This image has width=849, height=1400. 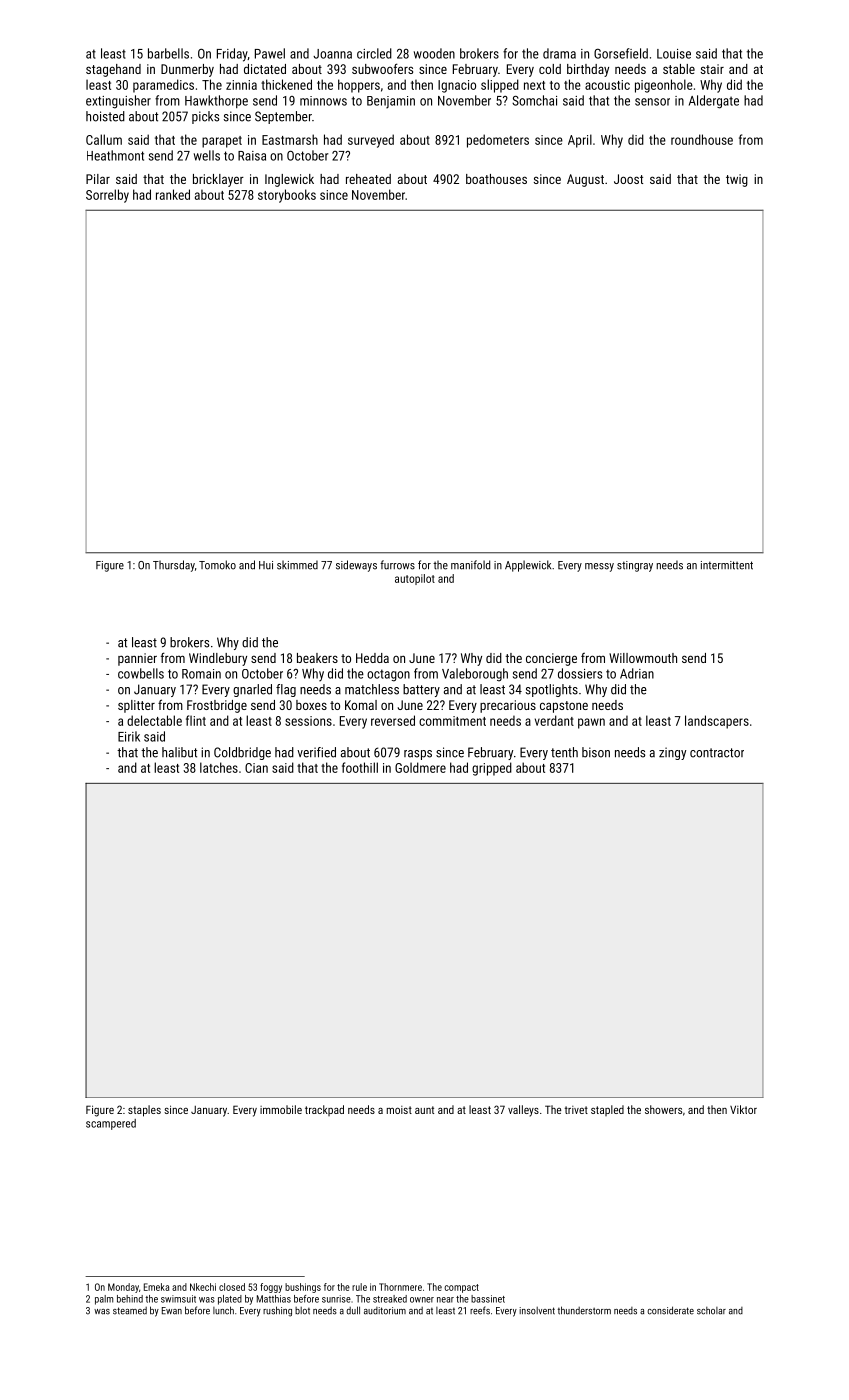 What do you see at coordinates (635, 566) in the image?
I see `stingray` at bounding box center [635, 566].
